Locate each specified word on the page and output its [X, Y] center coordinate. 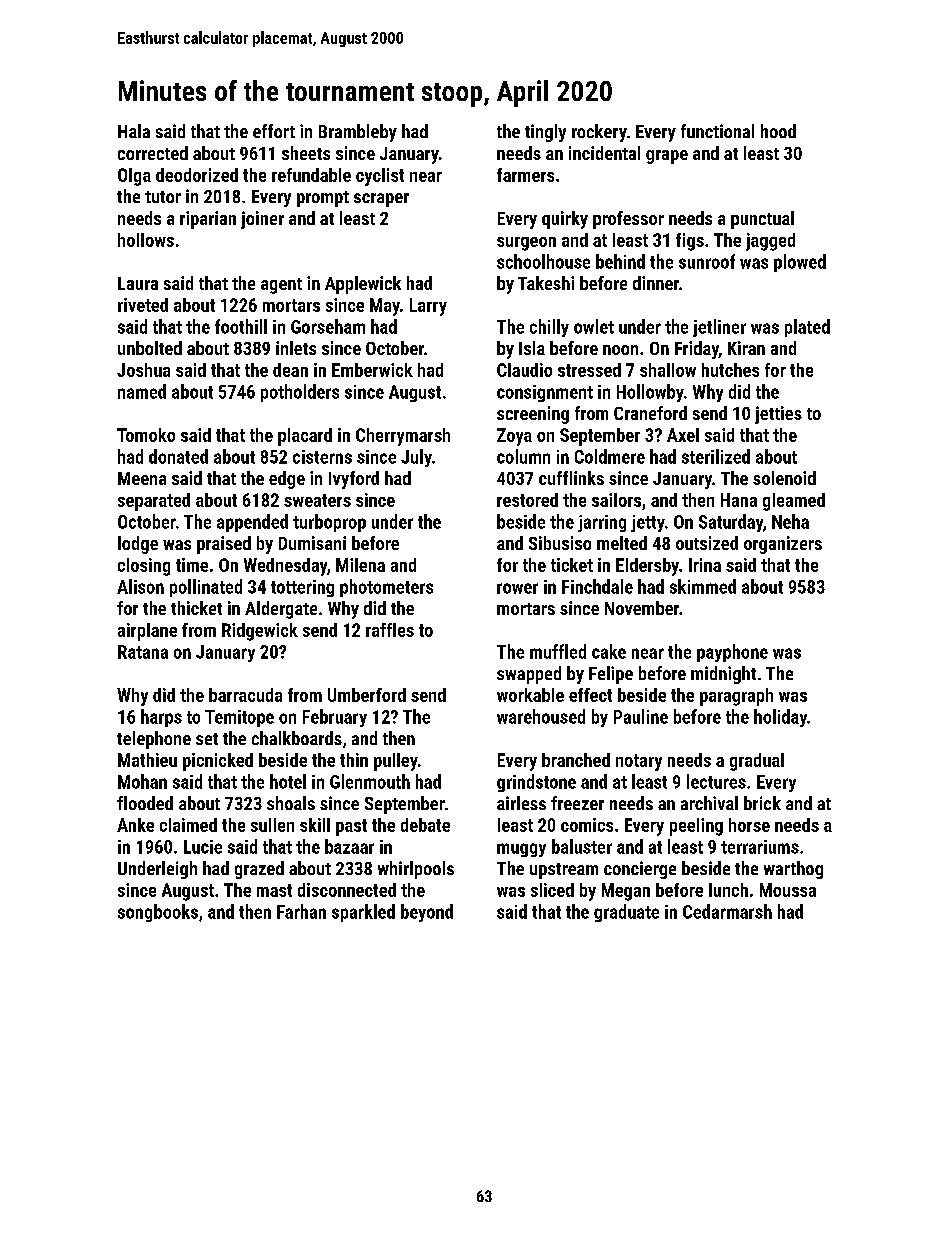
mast [274, 890]
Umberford [367, 695]
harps [161, 718]
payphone [732, 653]
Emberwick [372, 370]
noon [620, 350]
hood [778, 131]
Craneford [650, 413]
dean [290, 370]
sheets [306, 153]
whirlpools [416, 870]
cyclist [380, 177]
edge [287, 480]
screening [533, 415]
